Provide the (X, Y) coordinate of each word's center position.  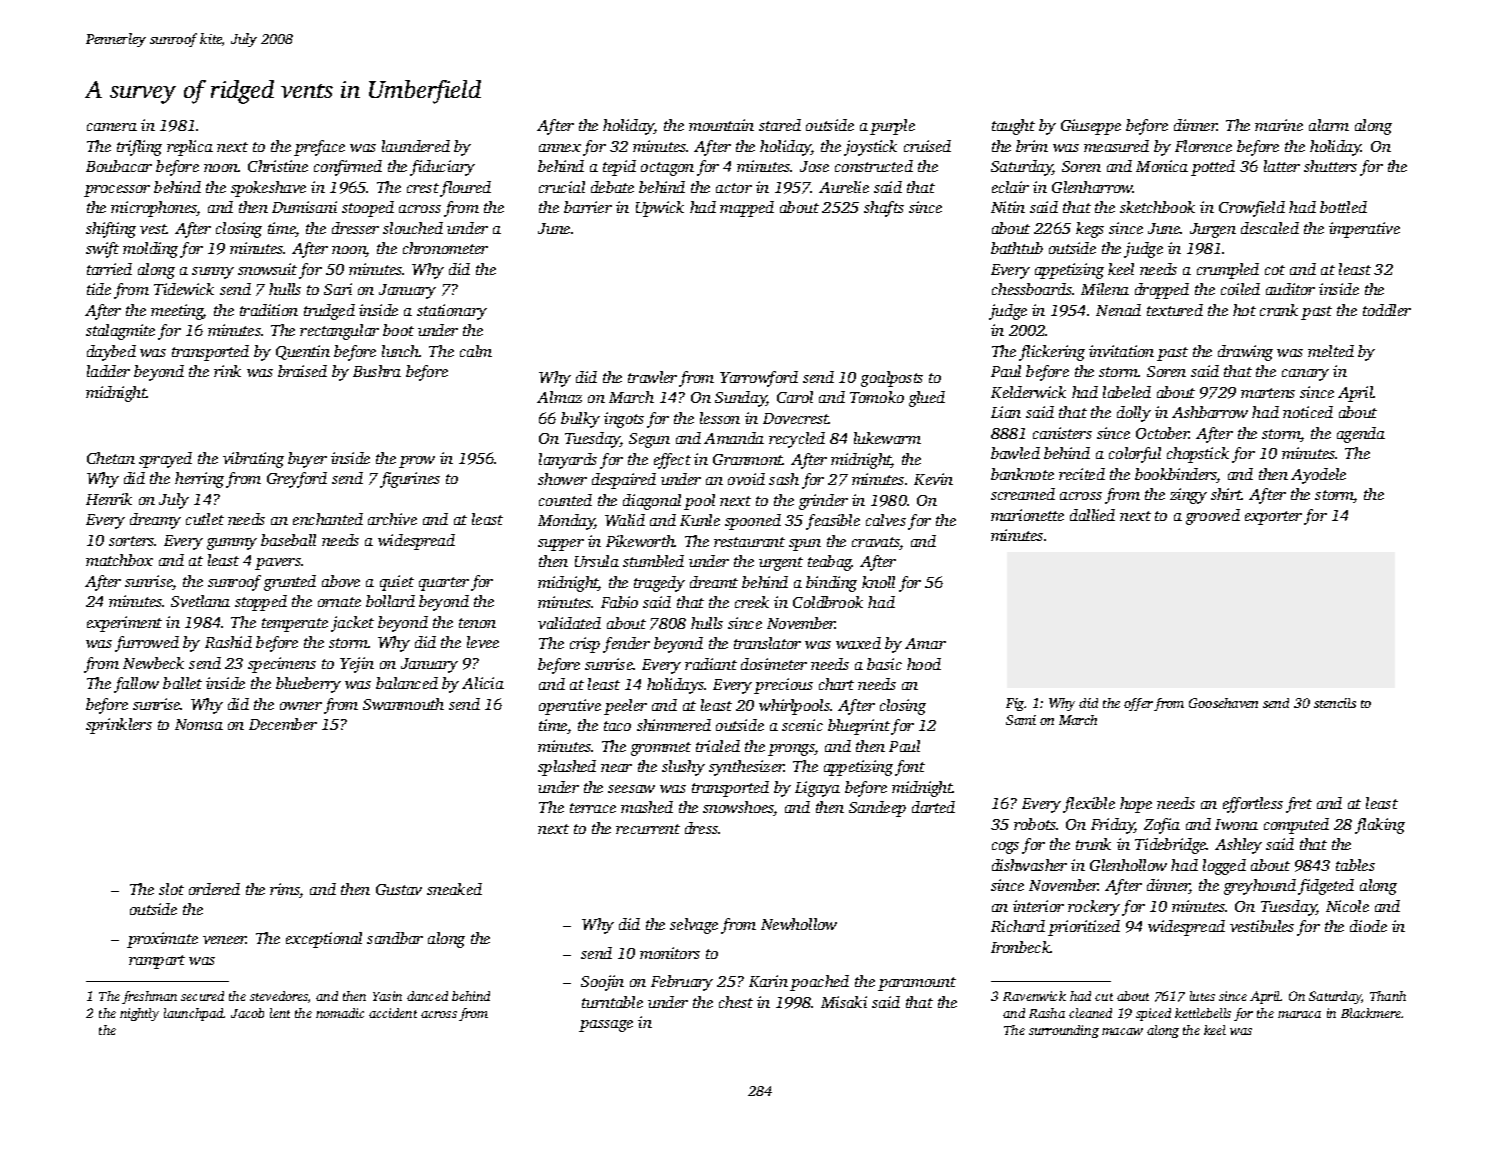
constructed (874, 166)
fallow (136, 685)
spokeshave (268, 189)
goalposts (892, 379)
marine (1279, 125)
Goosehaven (1223, 703)
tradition (269, 310)
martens (1268, 393)
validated (569, 623)
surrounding (1064, 1031)
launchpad (194, 1014)
